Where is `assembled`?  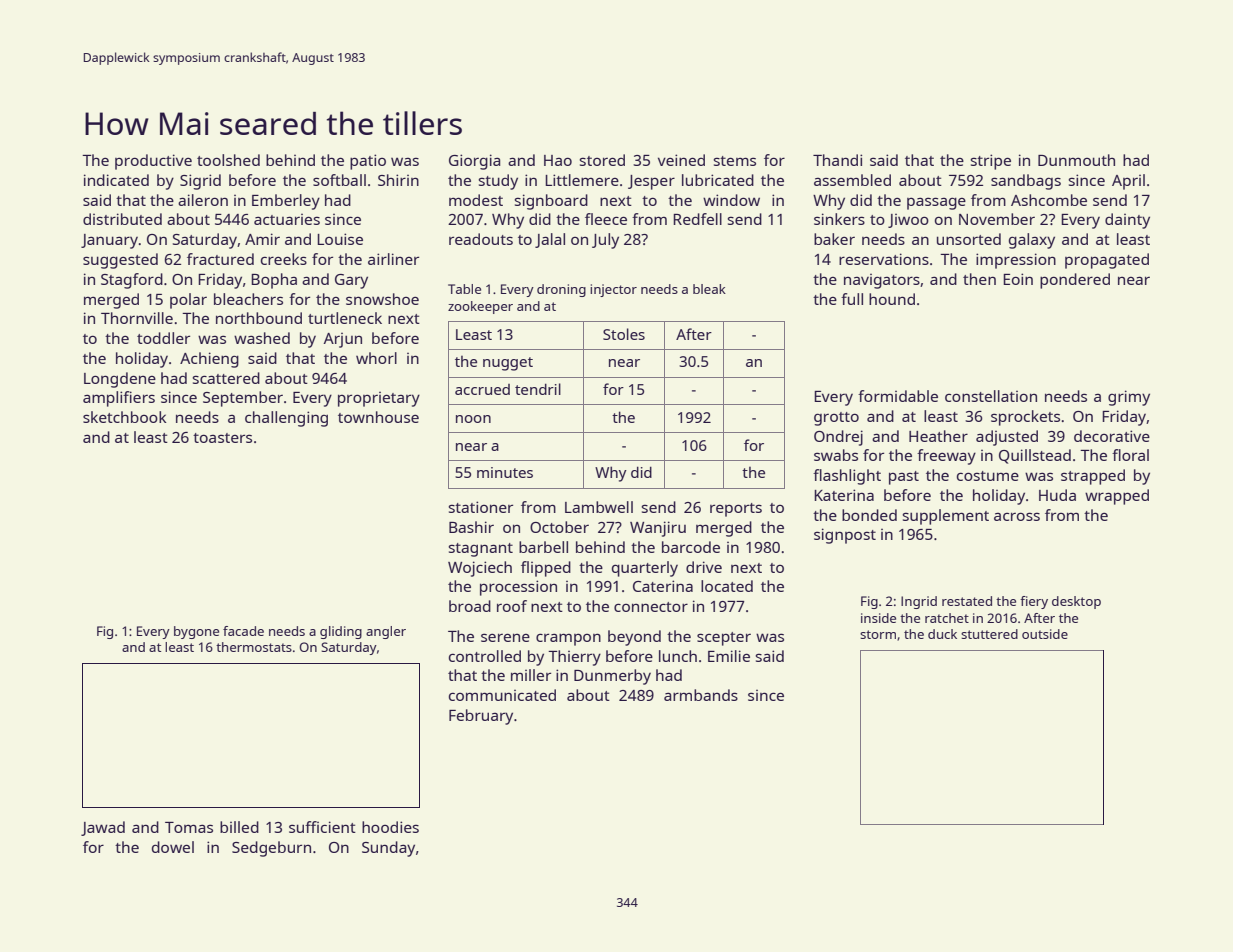 assembled is located at coordinates (852, 180).
